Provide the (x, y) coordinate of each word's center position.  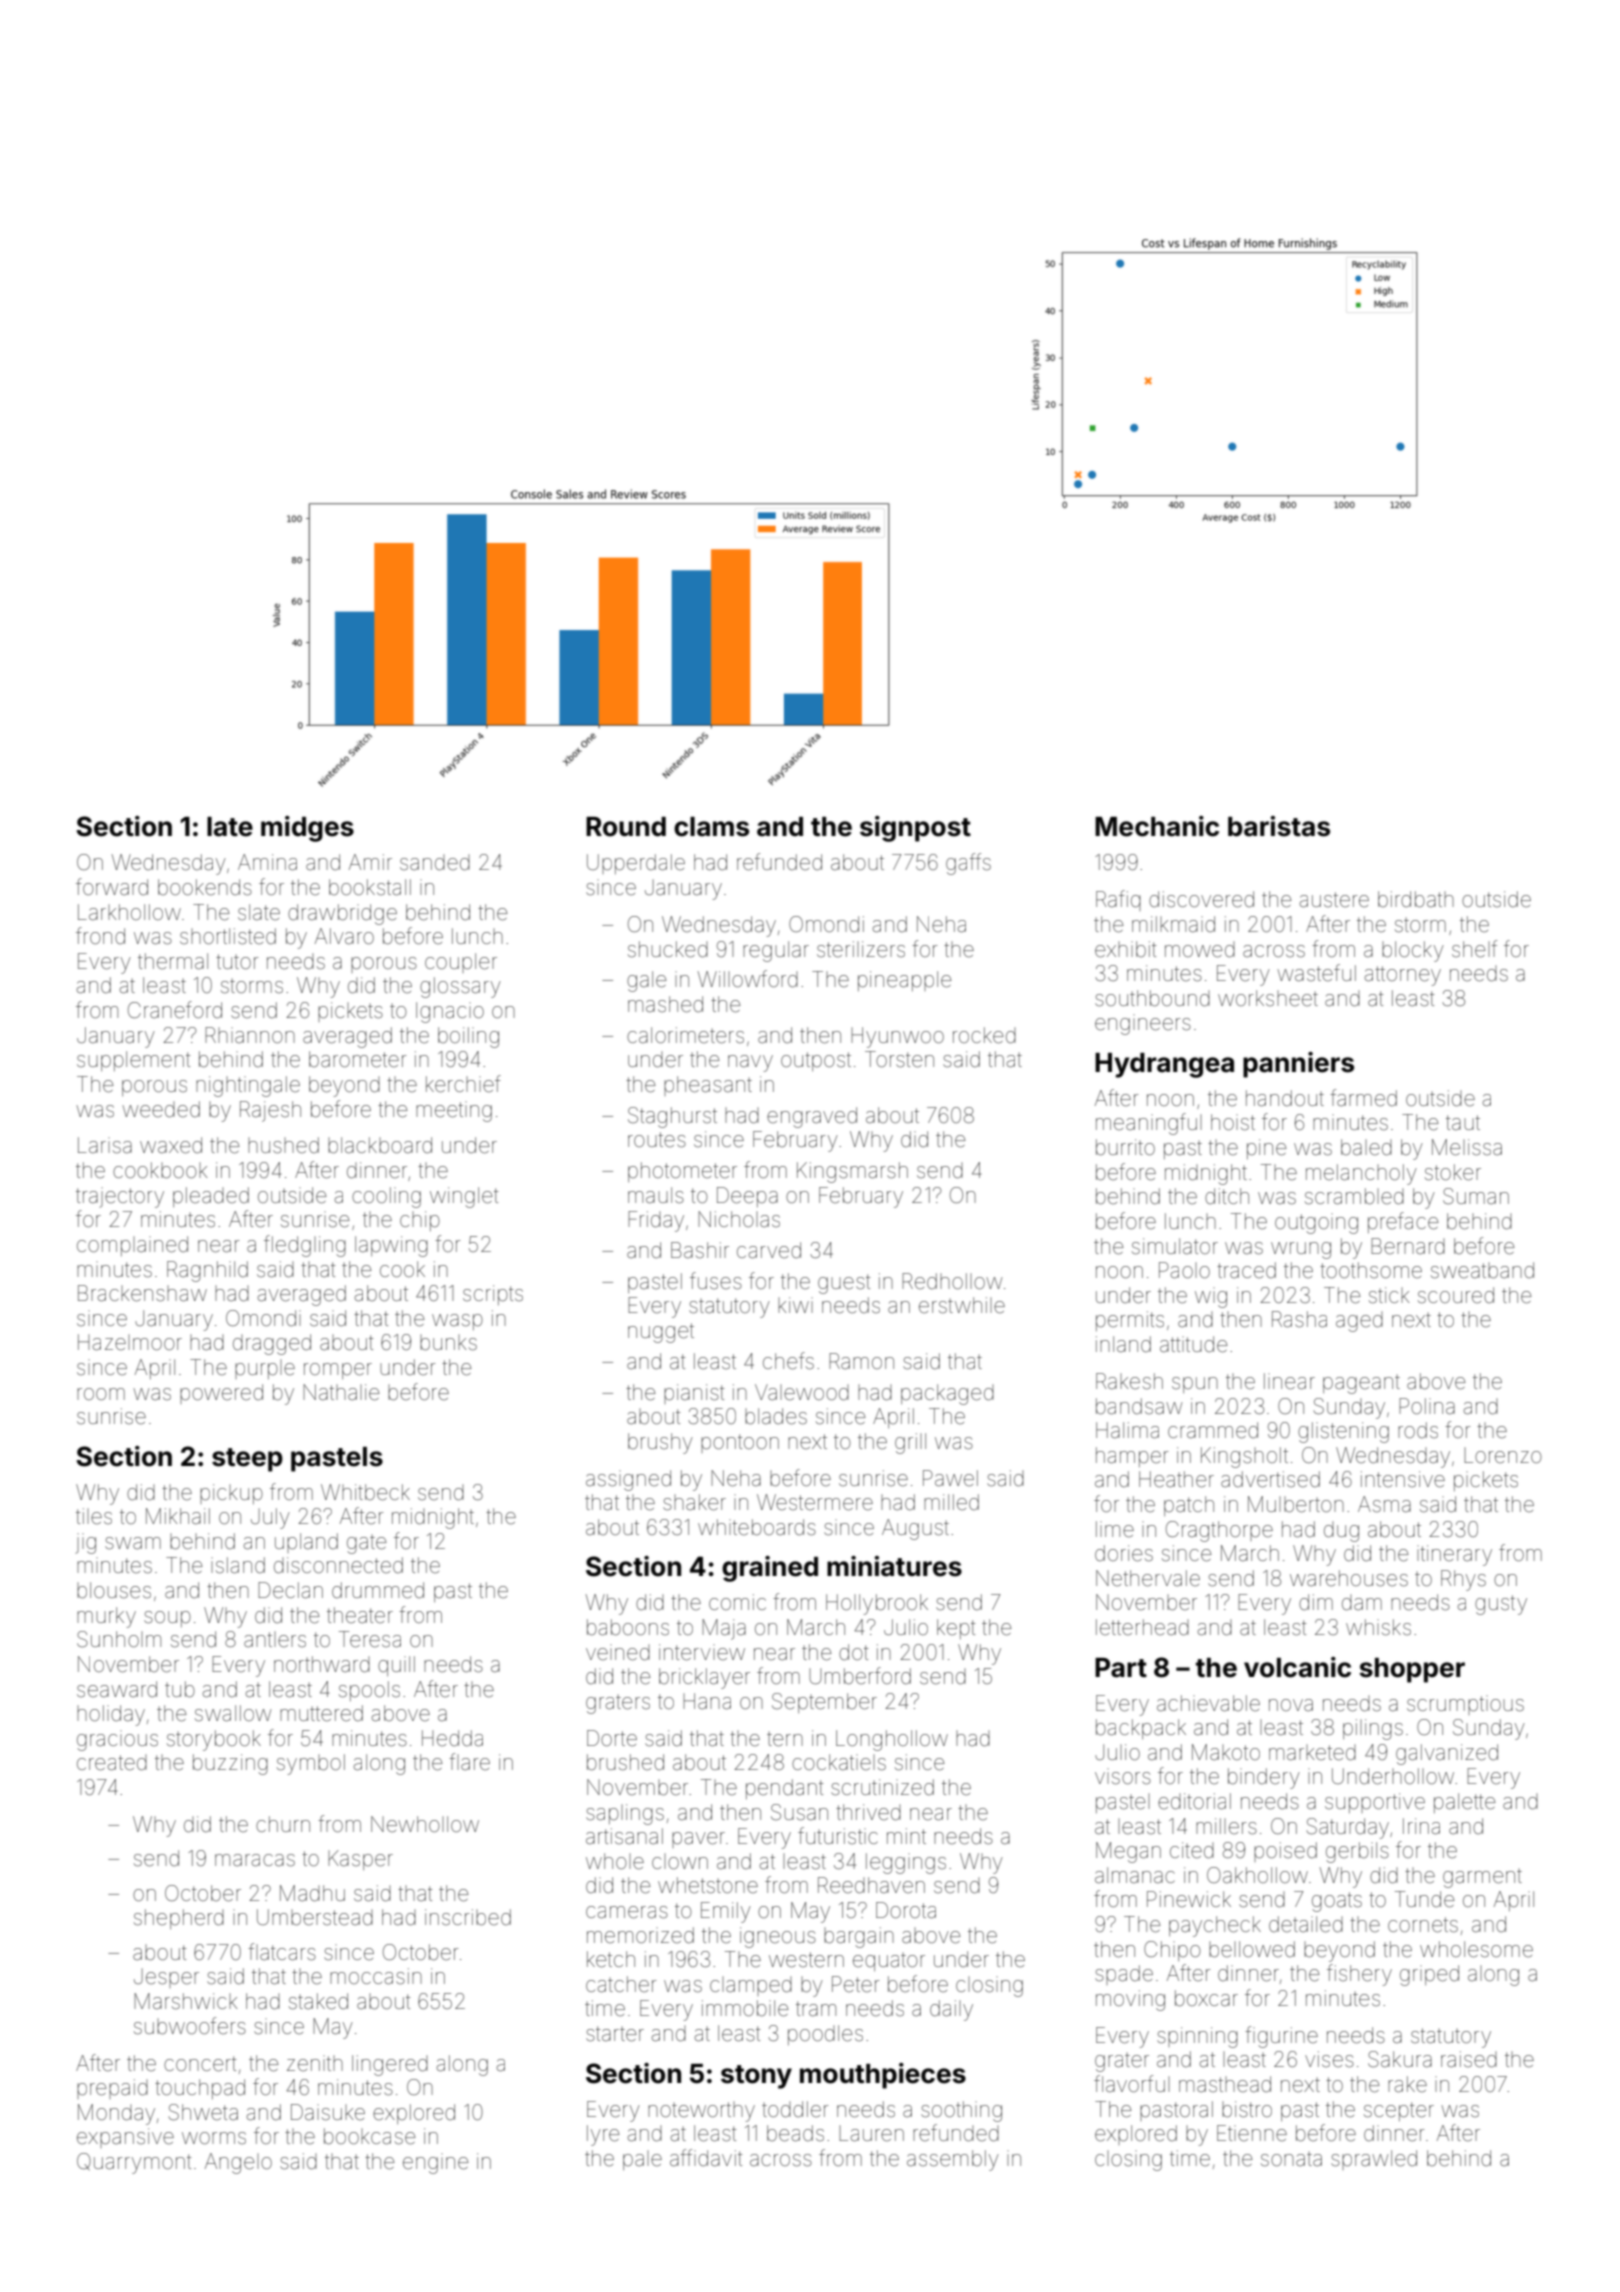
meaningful (1149, 1124)
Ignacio (450, 1012)
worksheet (1268, 998)
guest (844, 1284)
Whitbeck (365, 1492)
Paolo (1184, 1270)
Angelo (238, 2163)
